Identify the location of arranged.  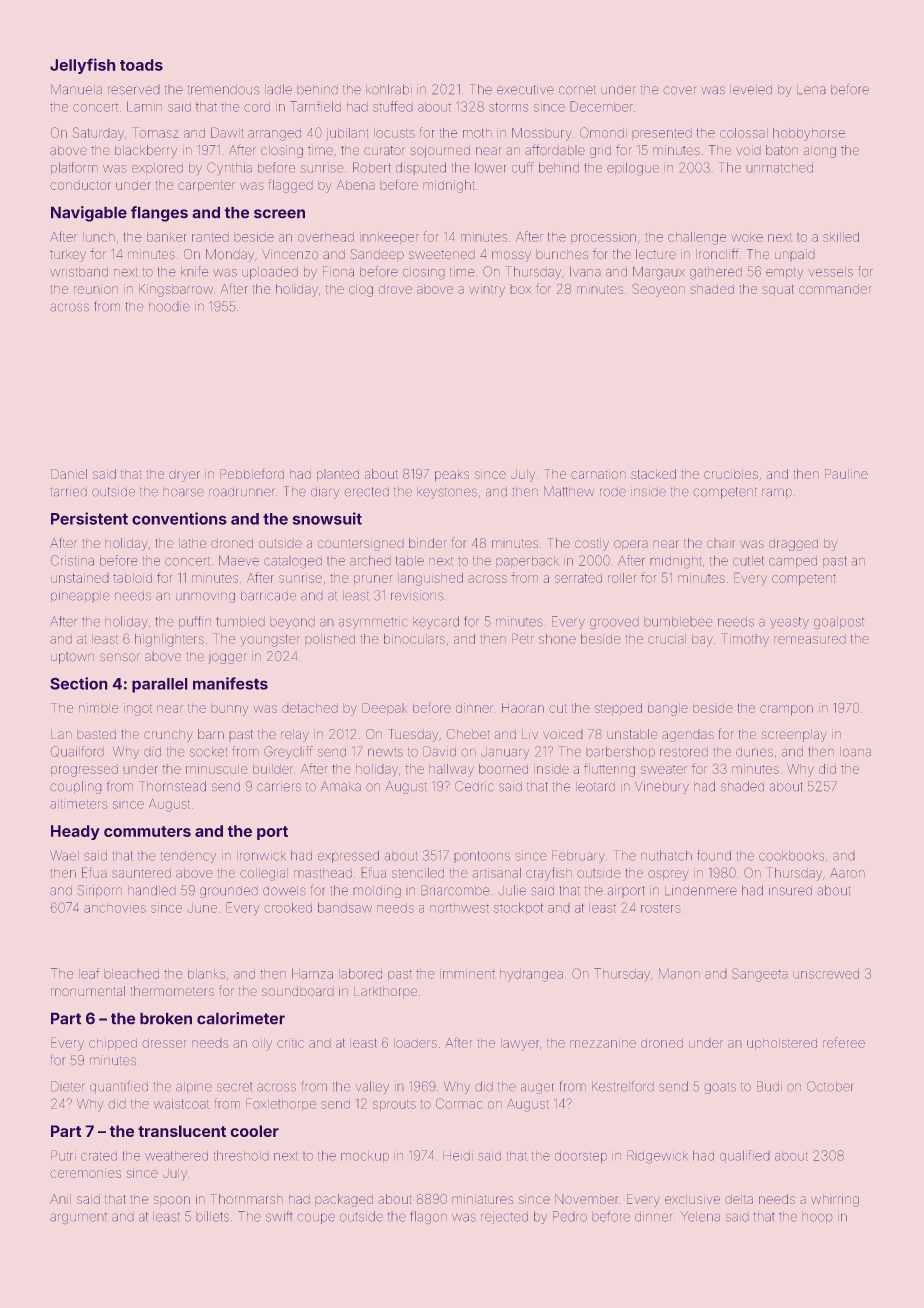
(274, 135).
